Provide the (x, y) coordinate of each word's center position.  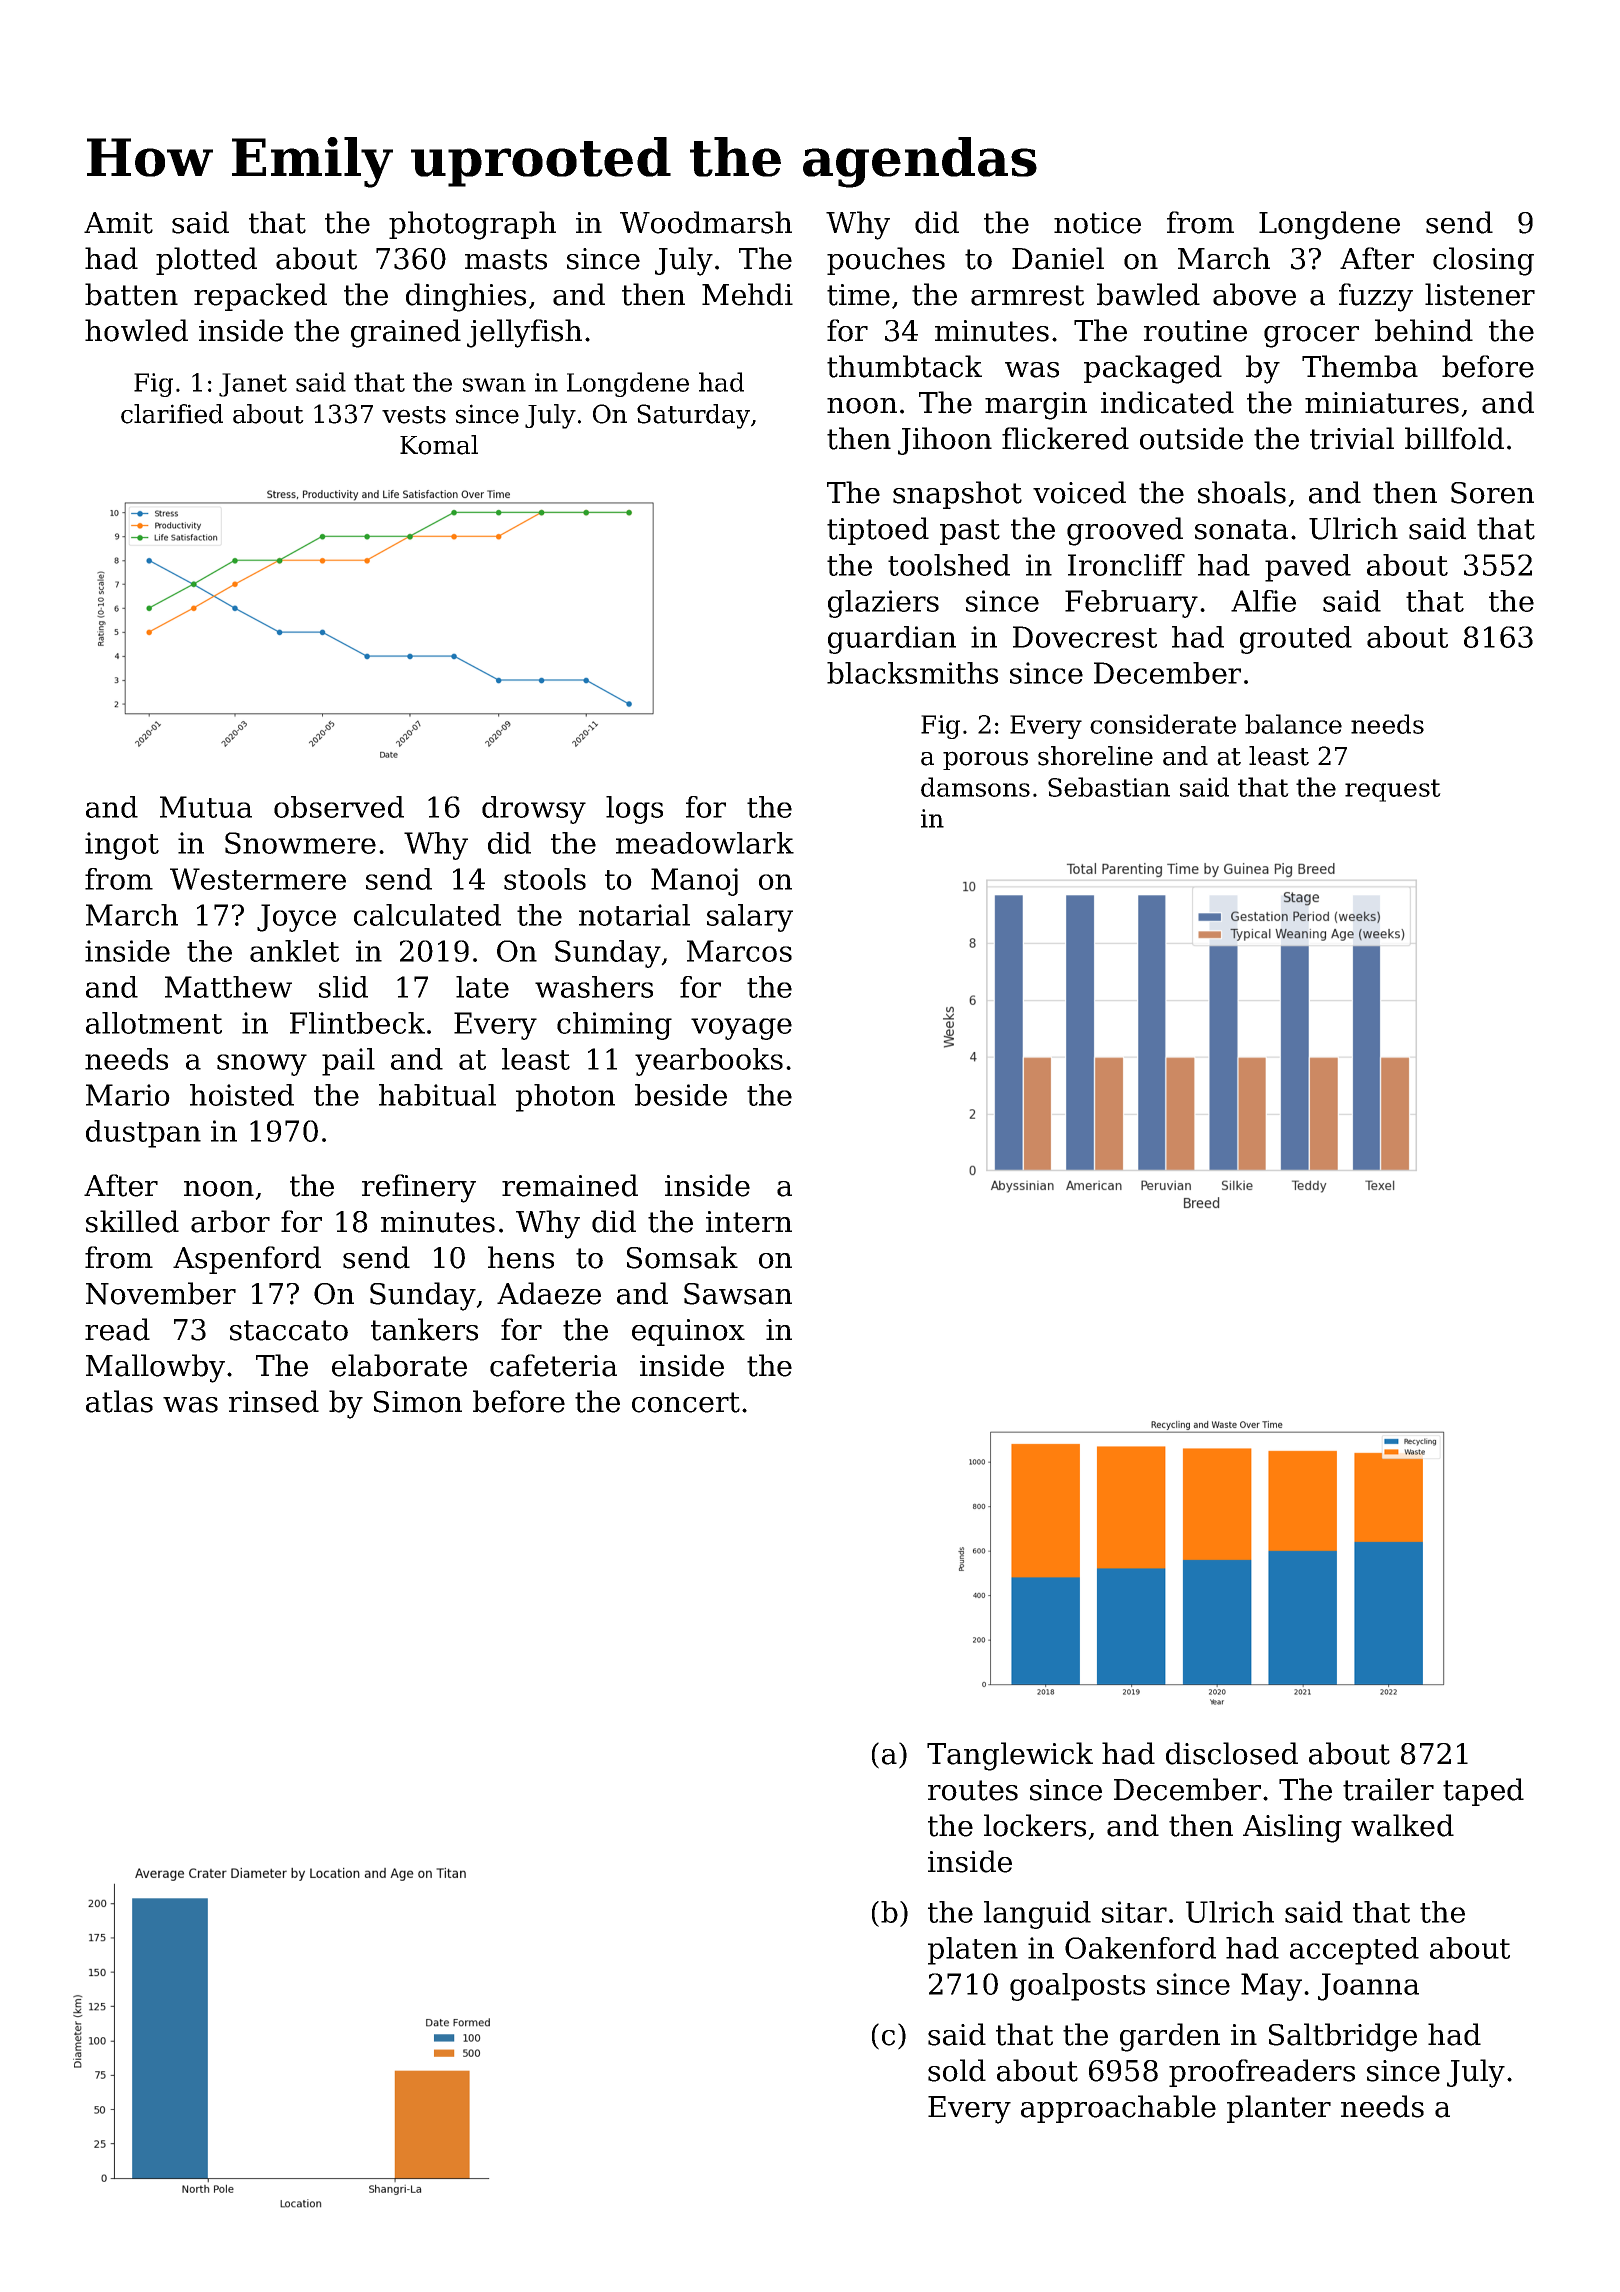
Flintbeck (357, 1023)
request (1393, 790)
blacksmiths (912, 673)
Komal (439, 445)
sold (957, 2070)
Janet (253, 385)
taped (1483, 1792)
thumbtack (904, 366)
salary (750, 918)
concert (686, 1402)
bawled (1148, 294)
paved (1308, 568)
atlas (119, 1401)
